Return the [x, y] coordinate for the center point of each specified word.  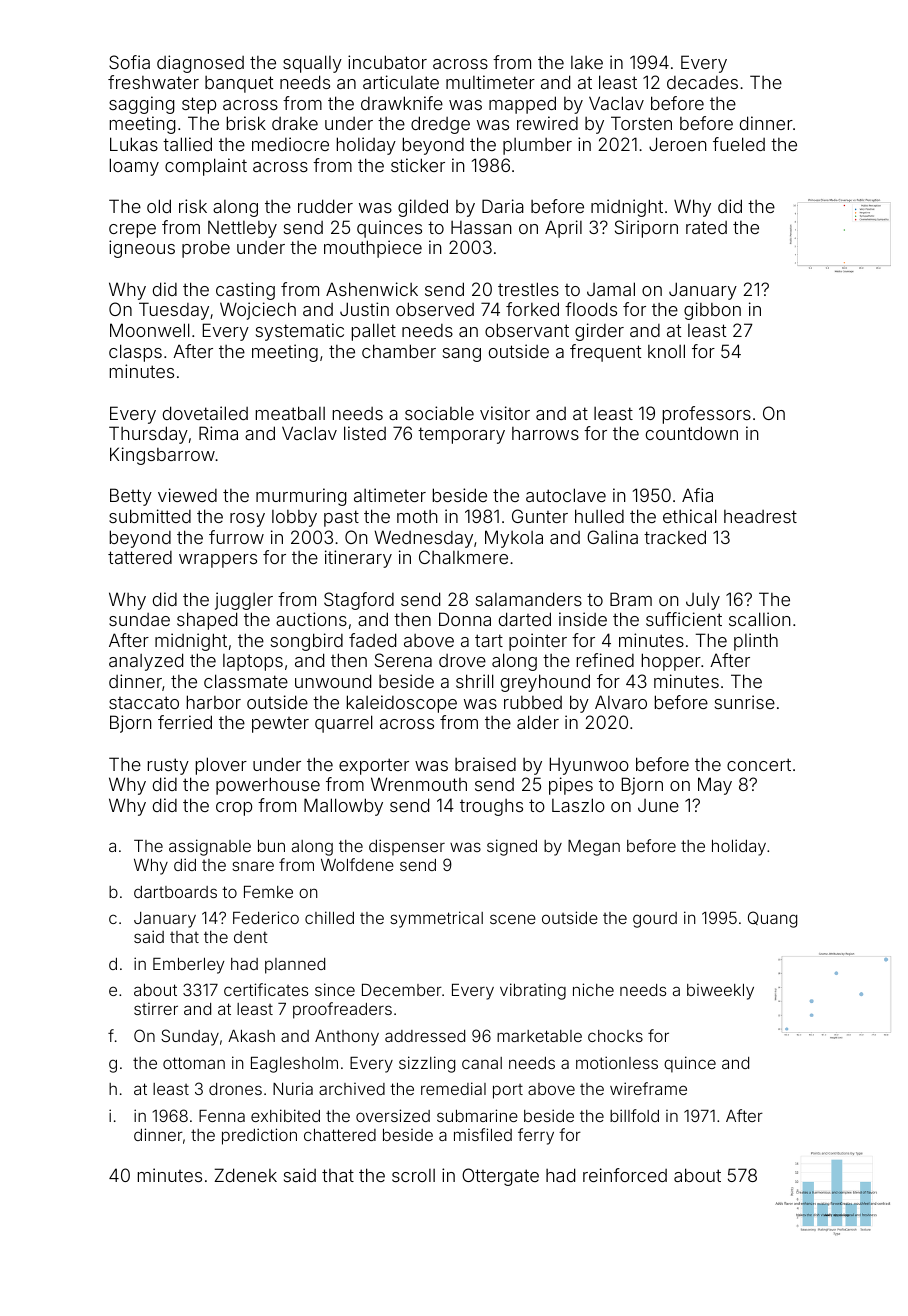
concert [759, 764]
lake [587, 62]
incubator [387, 62]
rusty [168, 766]
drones [235, 1089]
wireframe [648, 1088]
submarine [477, 1115]
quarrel [344, 724]
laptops [253, 662]
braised [485, 764]
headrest [760, 516]
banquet [239, 84]
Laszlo [578, 805]
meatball [290, 413]
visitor [505, 413]
